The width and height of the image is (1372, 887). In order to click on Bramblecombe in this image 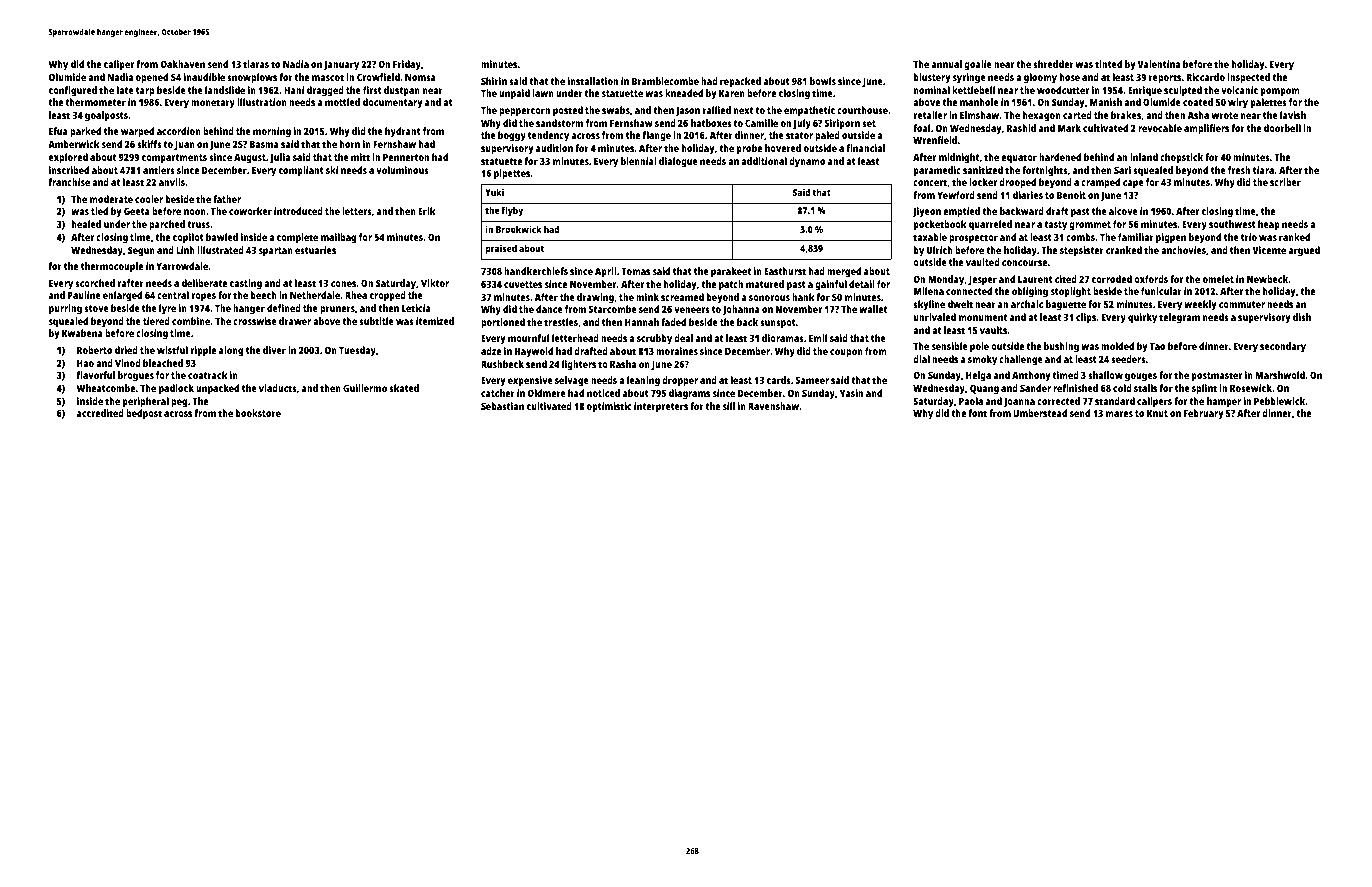, I will do `click(665, 81)`.
